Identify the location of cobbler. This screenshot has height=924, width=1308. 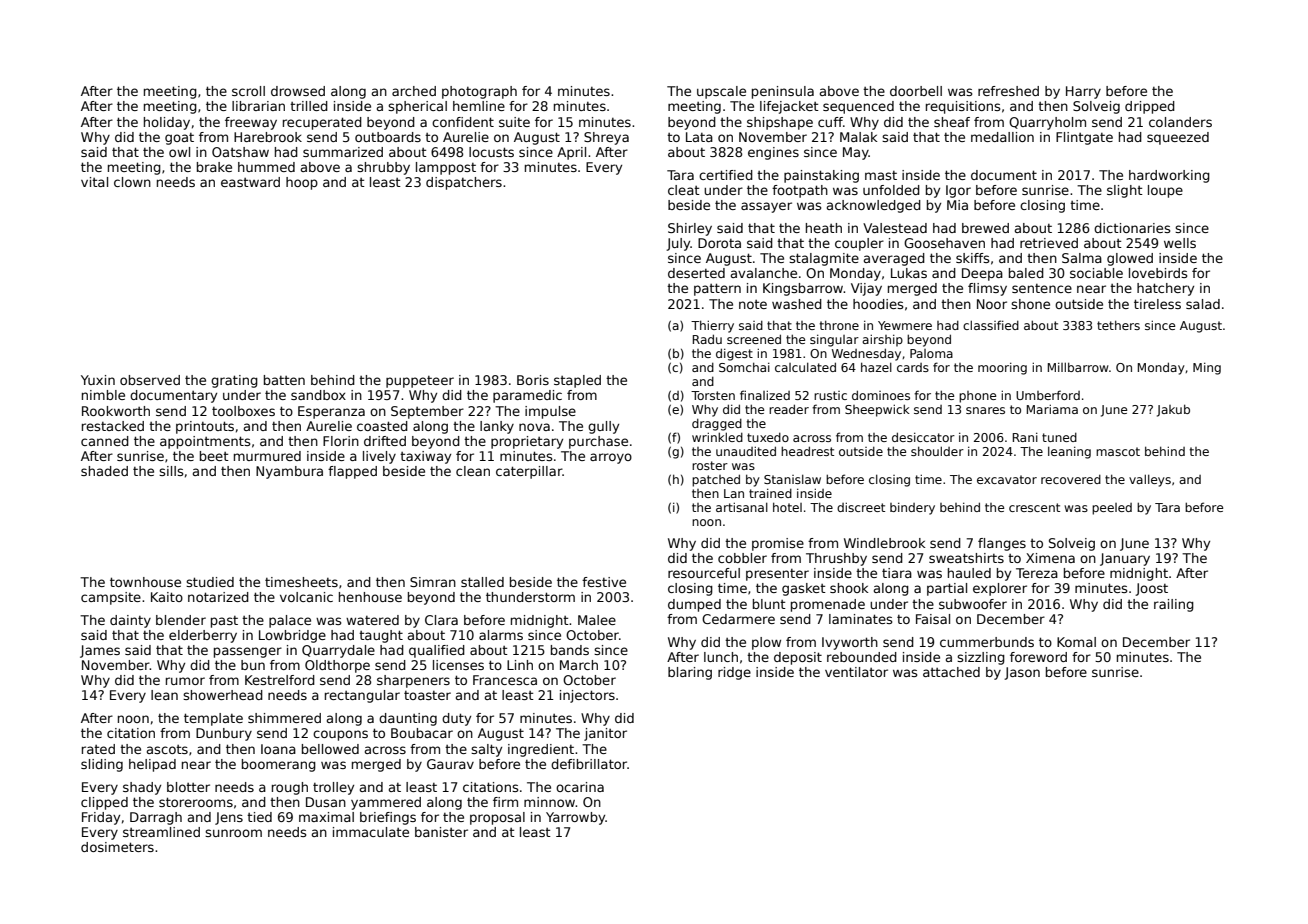
(742, 558).
